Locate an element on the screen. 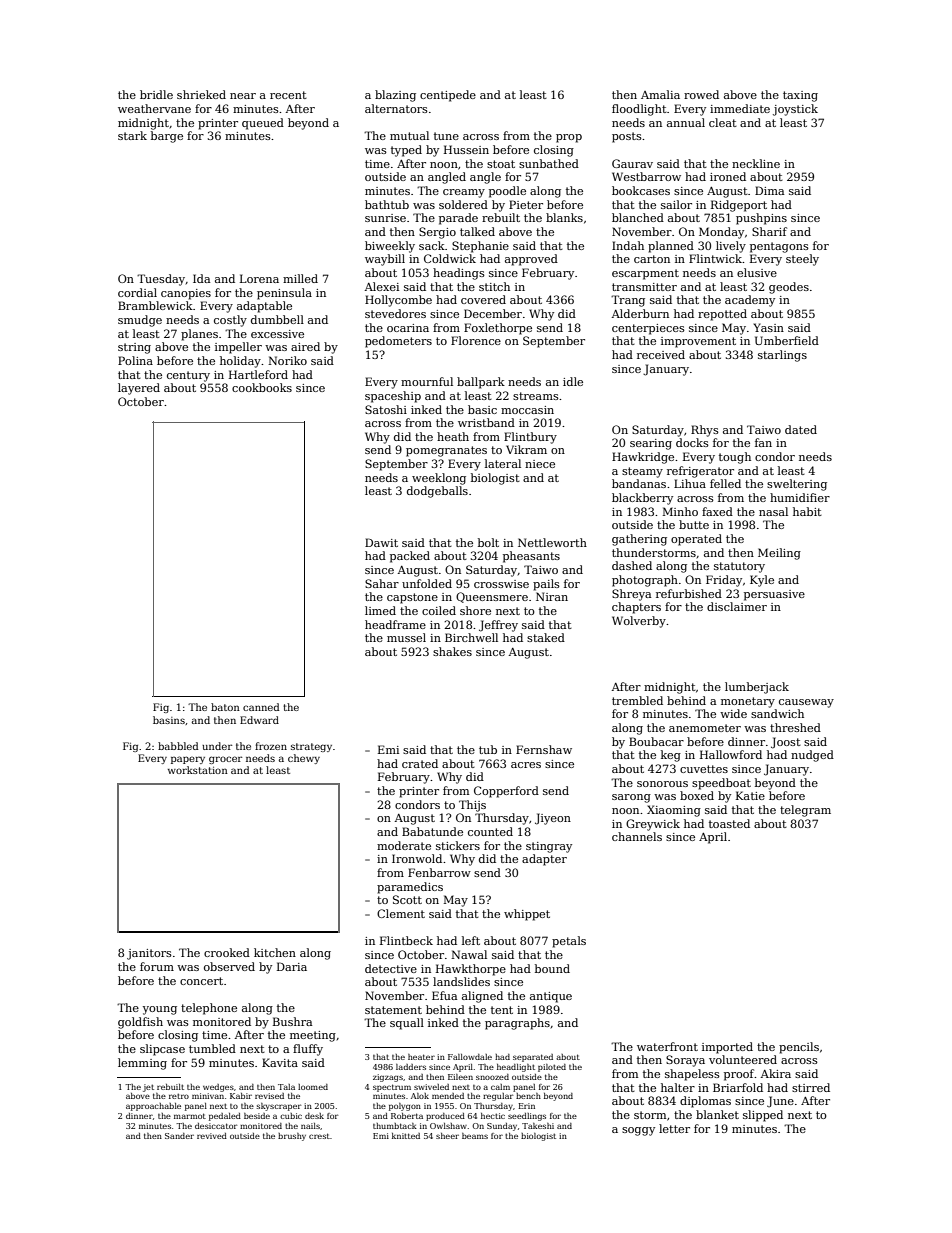  pomegranates is located at coordinates (446, 451).
